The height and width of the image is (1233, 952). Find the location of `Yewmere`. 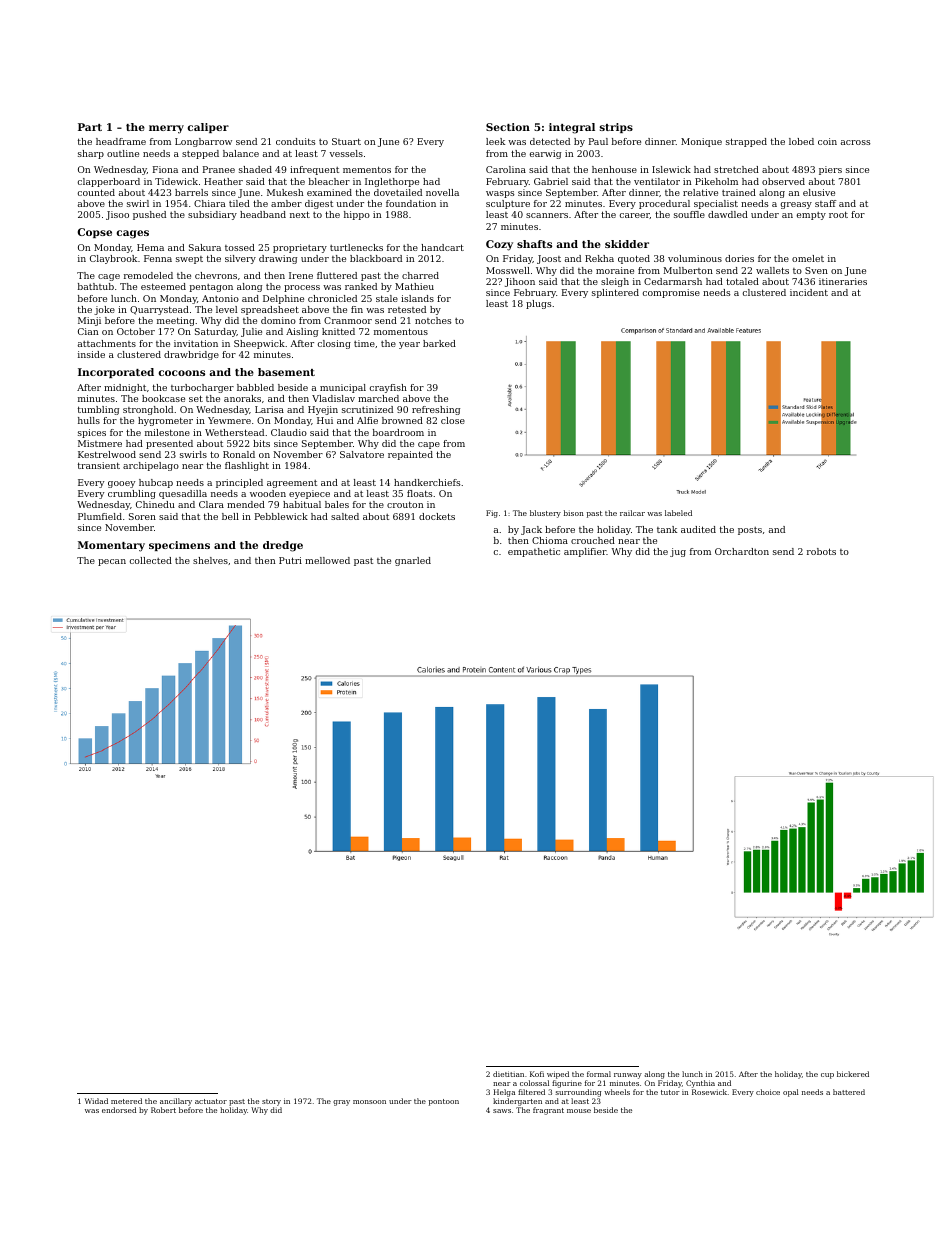

Yewmere is located at coordinates (229, 420).
